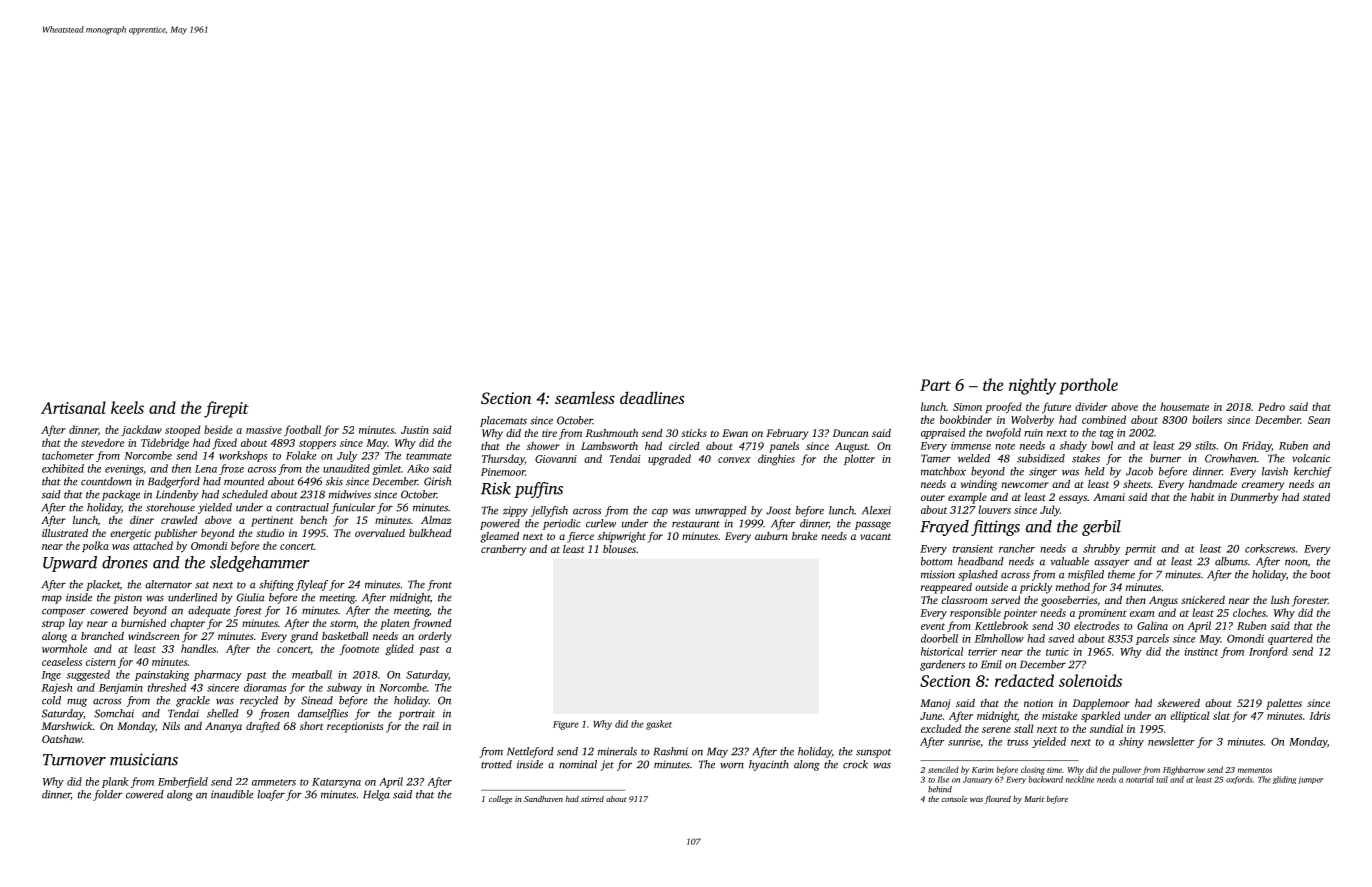 The image size is (1372, 887). What do you see at coordinates (1310, 780) in the document?
I see `jumper` at bounding box center [1310, 780].
